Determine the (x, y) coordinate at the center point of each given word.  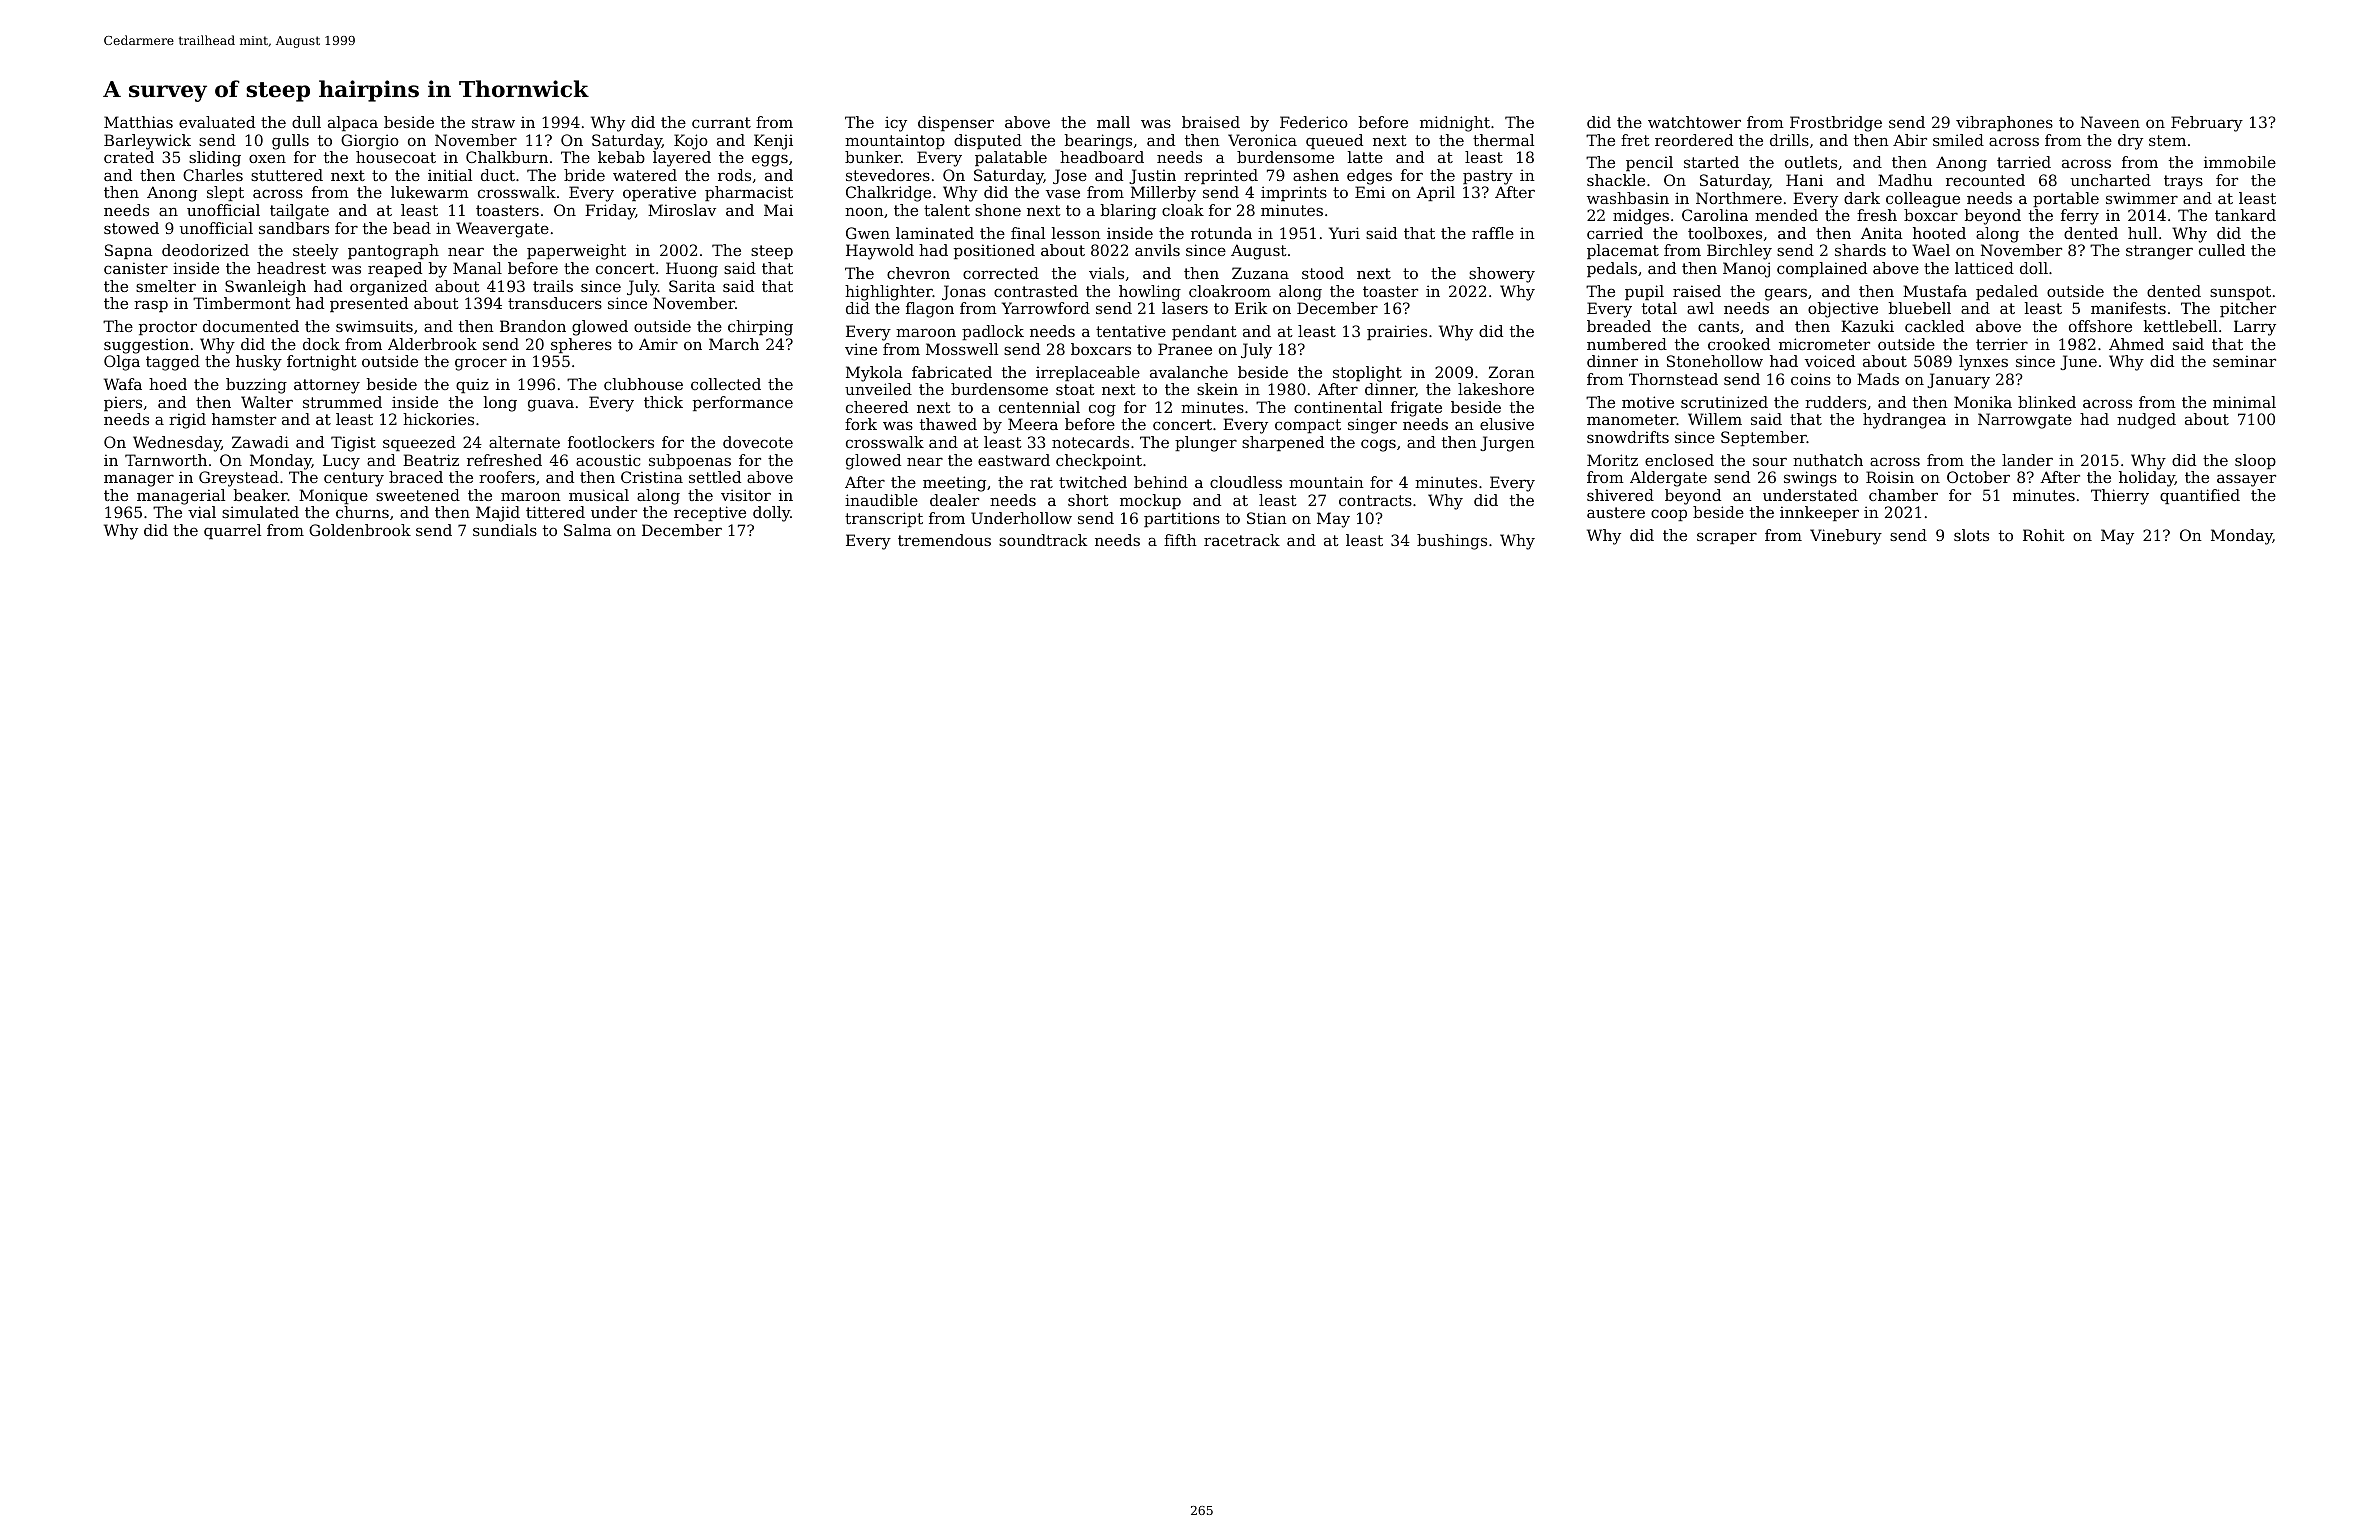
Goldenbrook (360, 530)
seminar (2244, 361)
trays (2183, 182)
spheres (581, 345)
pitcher (2248, 309)
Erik (1251, 308)
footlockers (611, 442)
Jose (1070, 176)
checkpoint (1099, 461)
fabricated (952, 372)
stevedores (888, 175)
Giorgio (370, 142)
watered (645, 175)
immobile (2240, 162)
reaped (395, 269)
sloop (2255, 461)
